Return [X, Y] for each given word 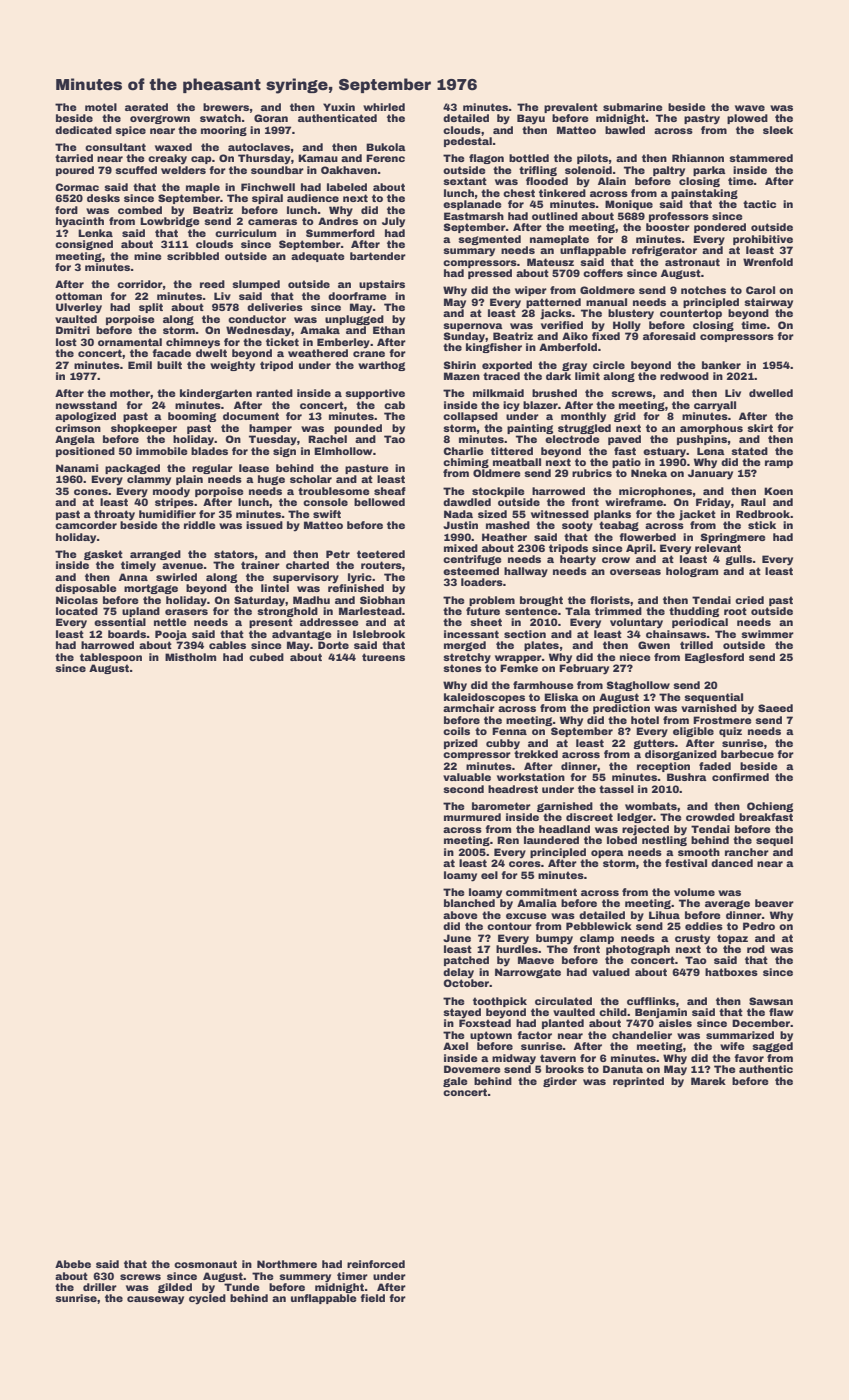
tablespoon [111, 658]
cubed [266, 657]
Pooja [171, 635]
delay [458, 973]
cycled [207, 1299]
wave [750, 108]
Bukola [386, 147]
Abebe [73, 1264]
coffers [603, 273]
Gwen [654, 645]
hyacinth [80, 222]
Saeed [775, 708]
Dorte [333, 645]
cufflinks [651, 1001]
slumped [256, 285]
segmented [489, 240]
